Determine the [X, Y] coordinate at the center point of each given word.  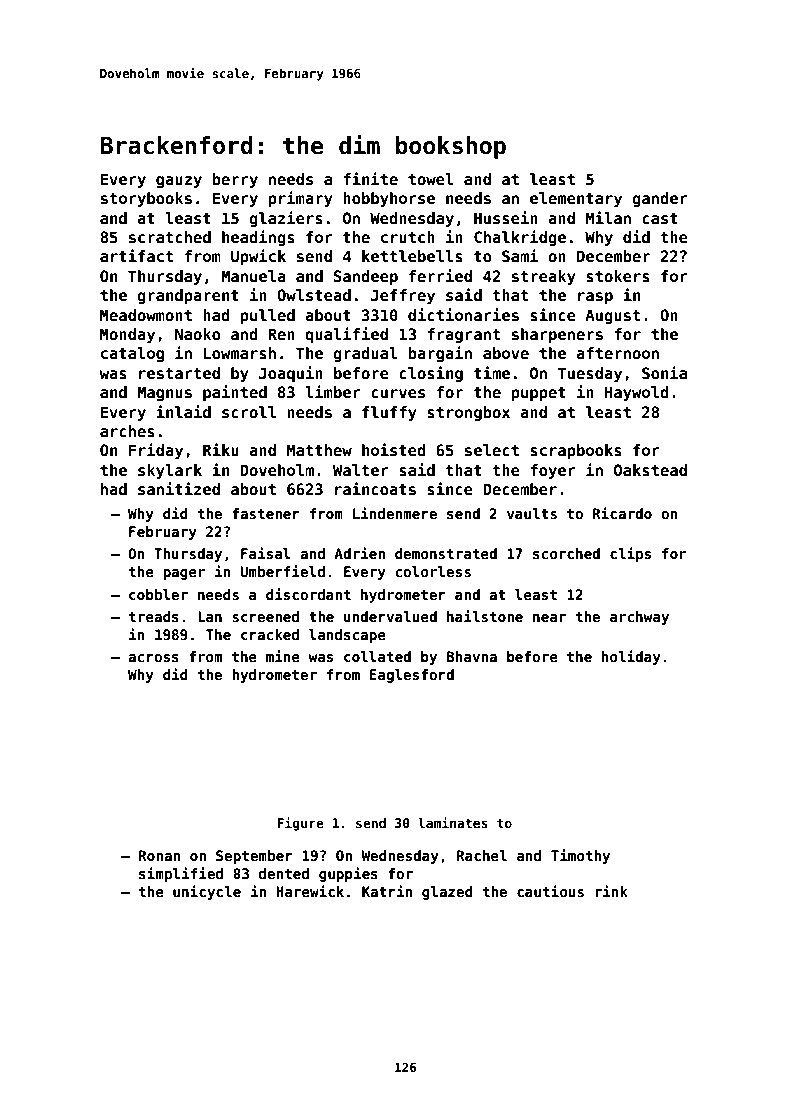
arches [127, 431]
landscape [347, 636]
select [492, 450]
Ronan [159, 855]
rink [611, 891]
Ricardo [622, 513]
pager [184, 574]
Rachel [482, 855]
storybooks [146, 199]
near [549, 618]
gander [660, 199]
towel [431, 179]
